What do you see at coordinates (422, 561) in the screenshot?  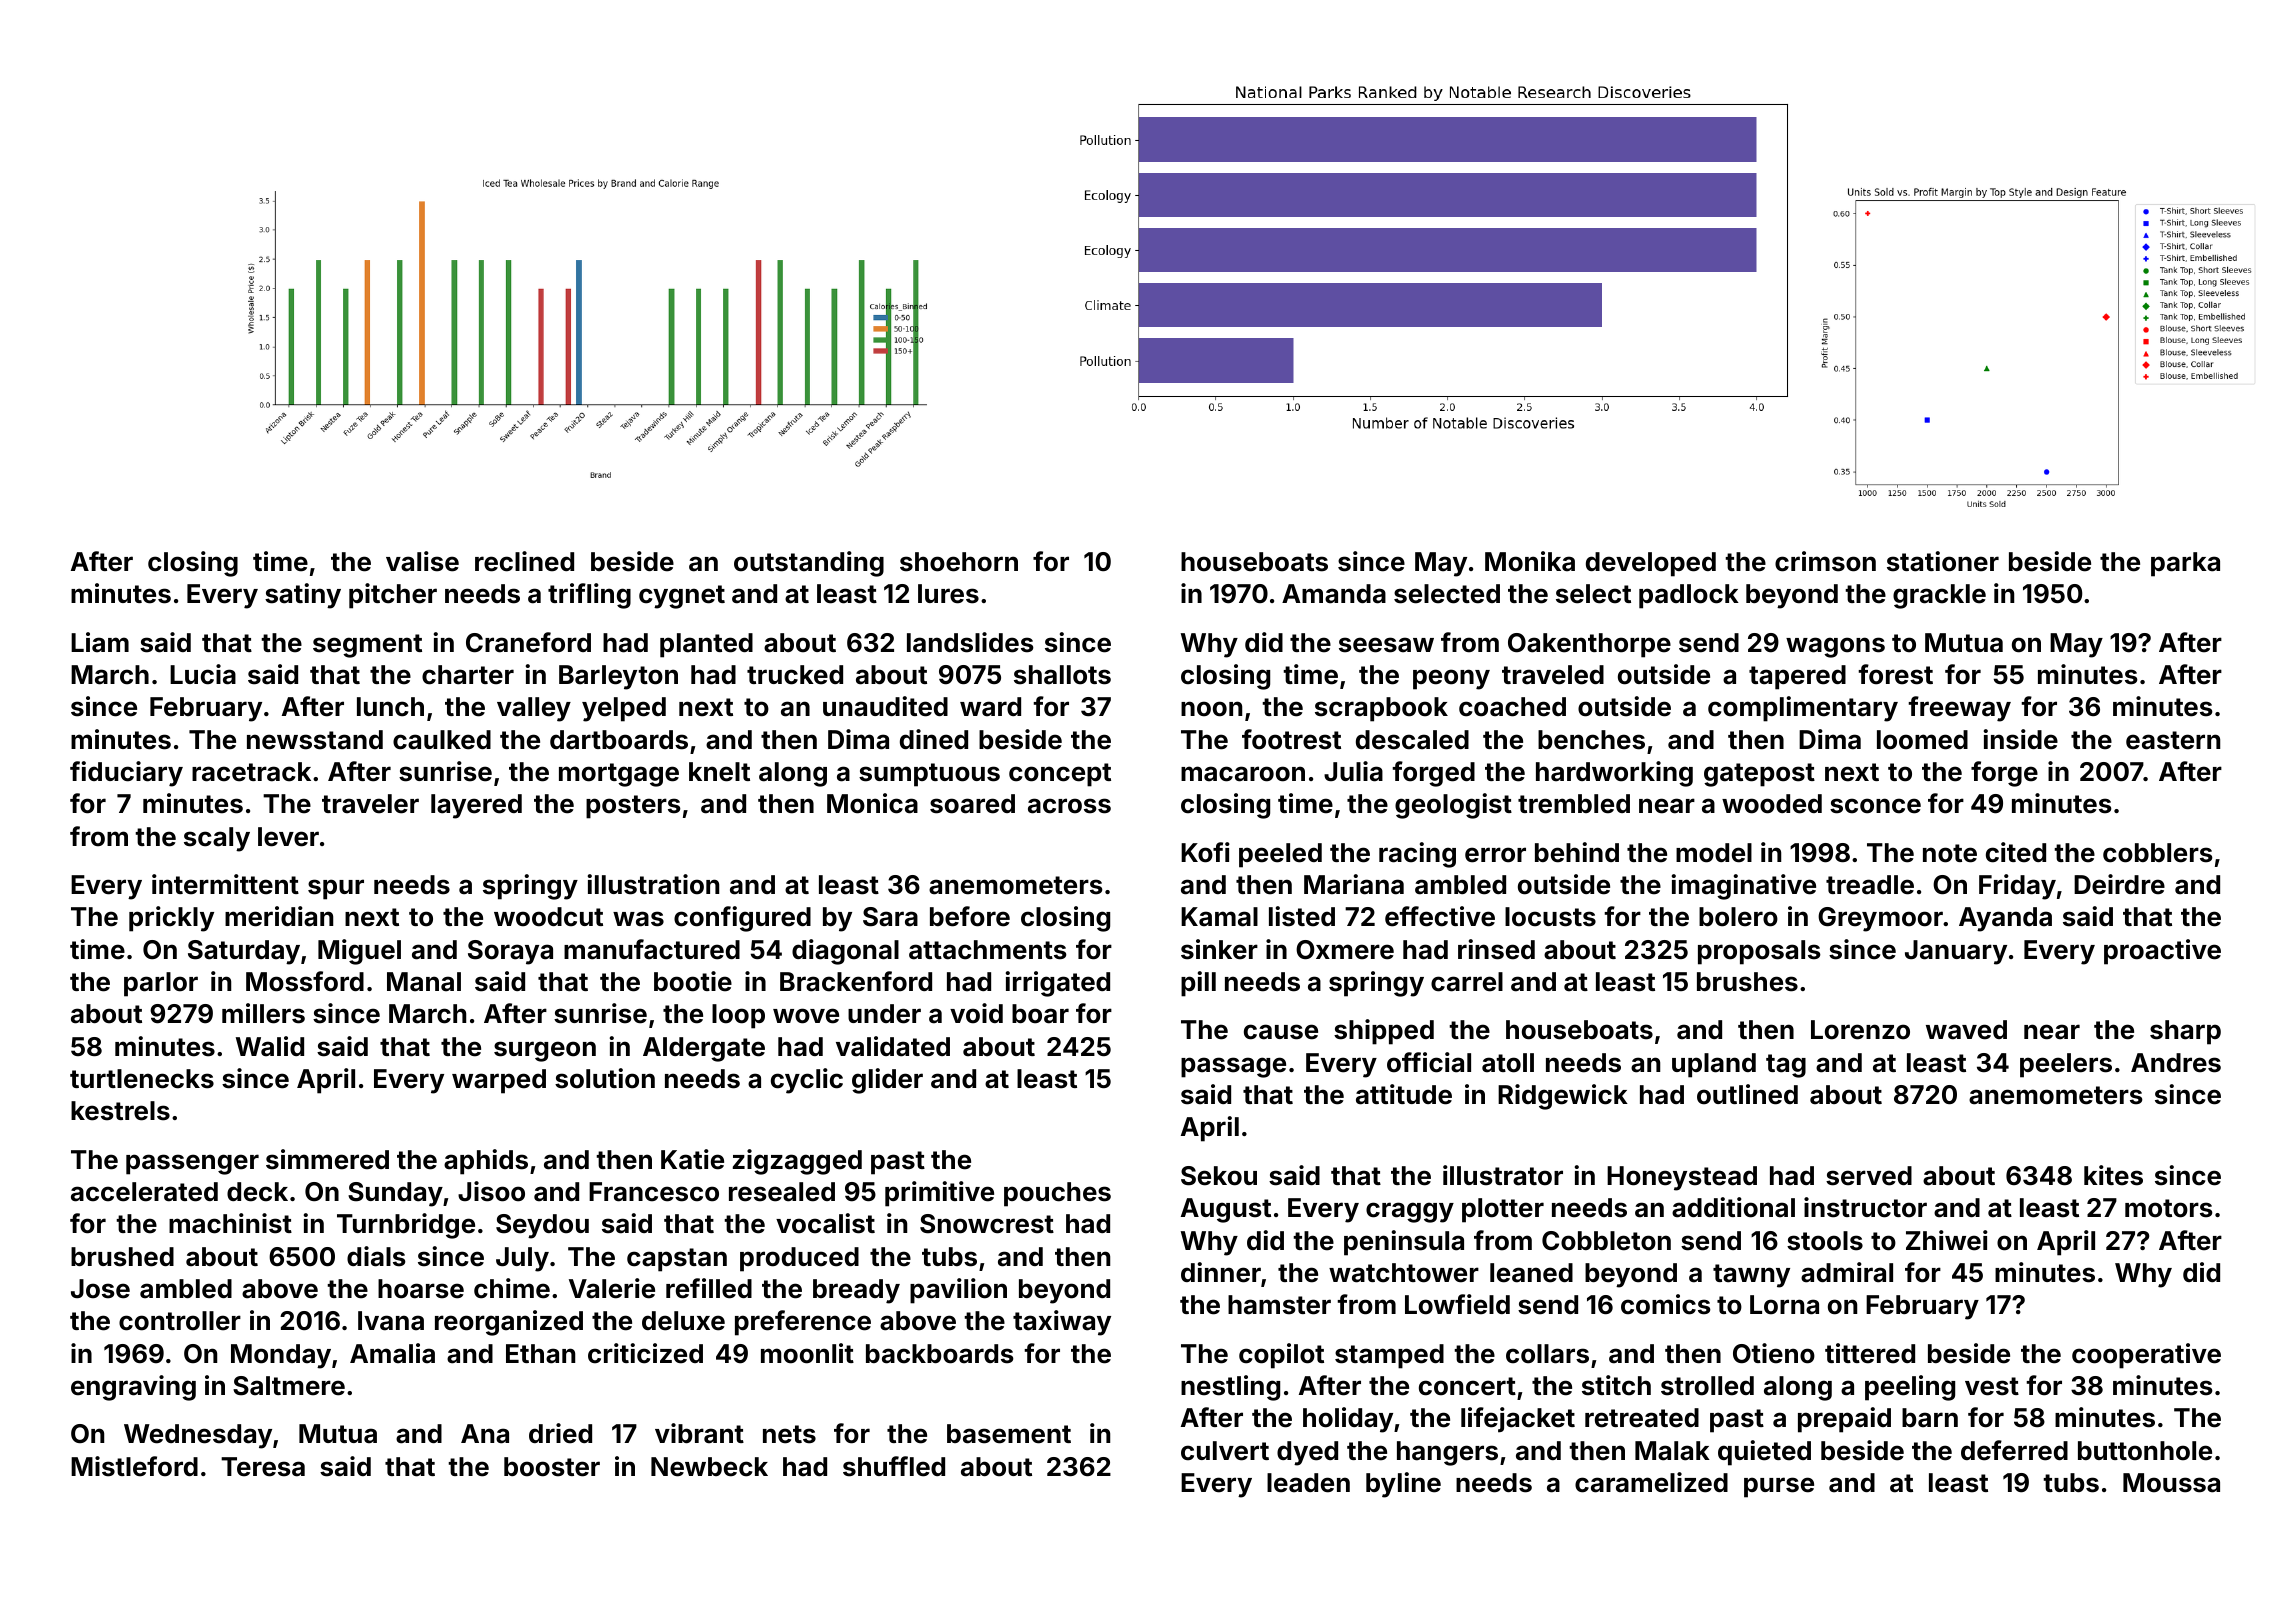 I see `valise` at bounding box center [422, 561].
